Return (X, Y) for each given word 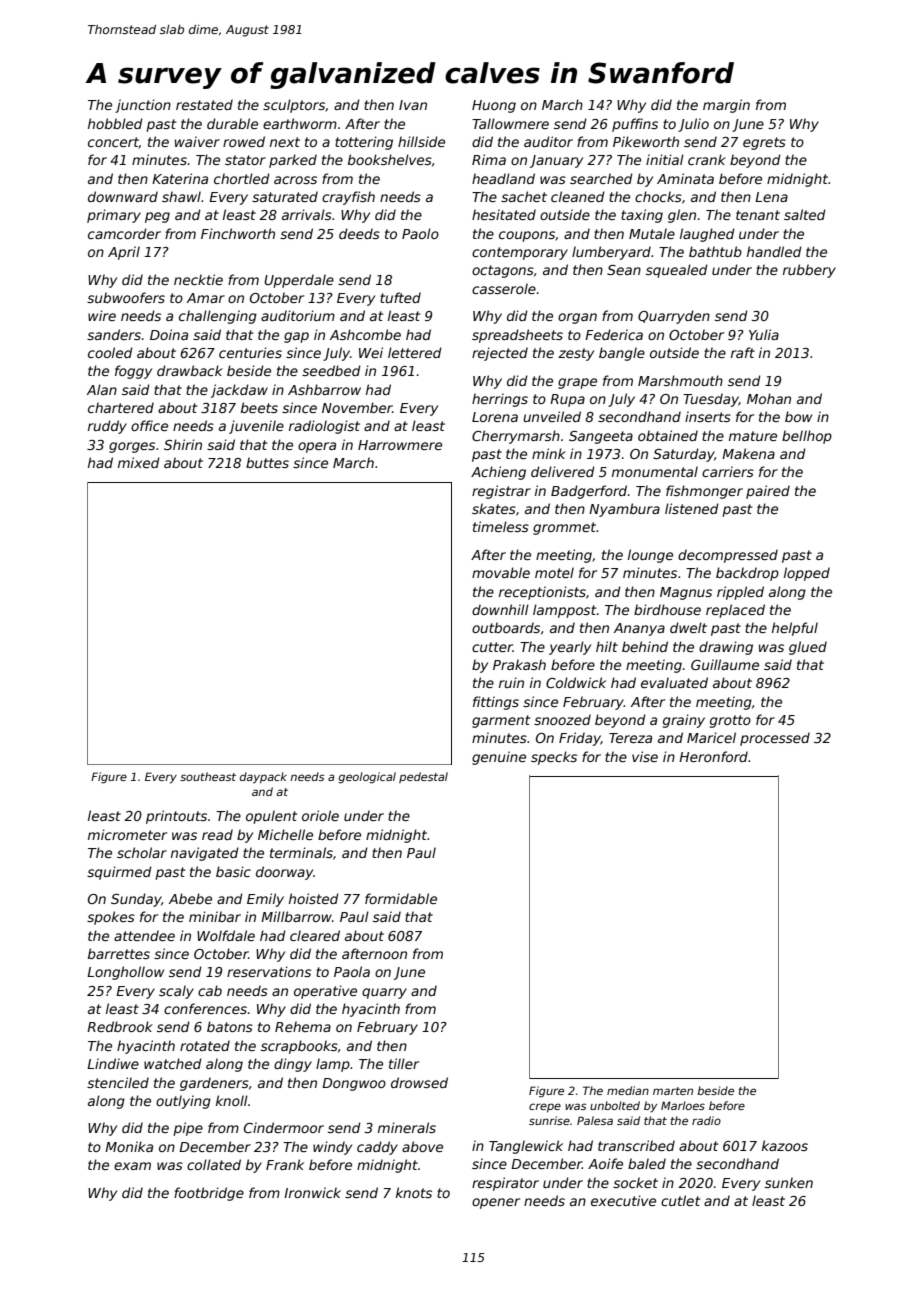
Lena (771, 197)
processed (775, 739)
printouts (176, 817)
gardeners (214, 1084)
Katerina (180, 178)
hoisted (314, 898)
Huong (494, 106)
